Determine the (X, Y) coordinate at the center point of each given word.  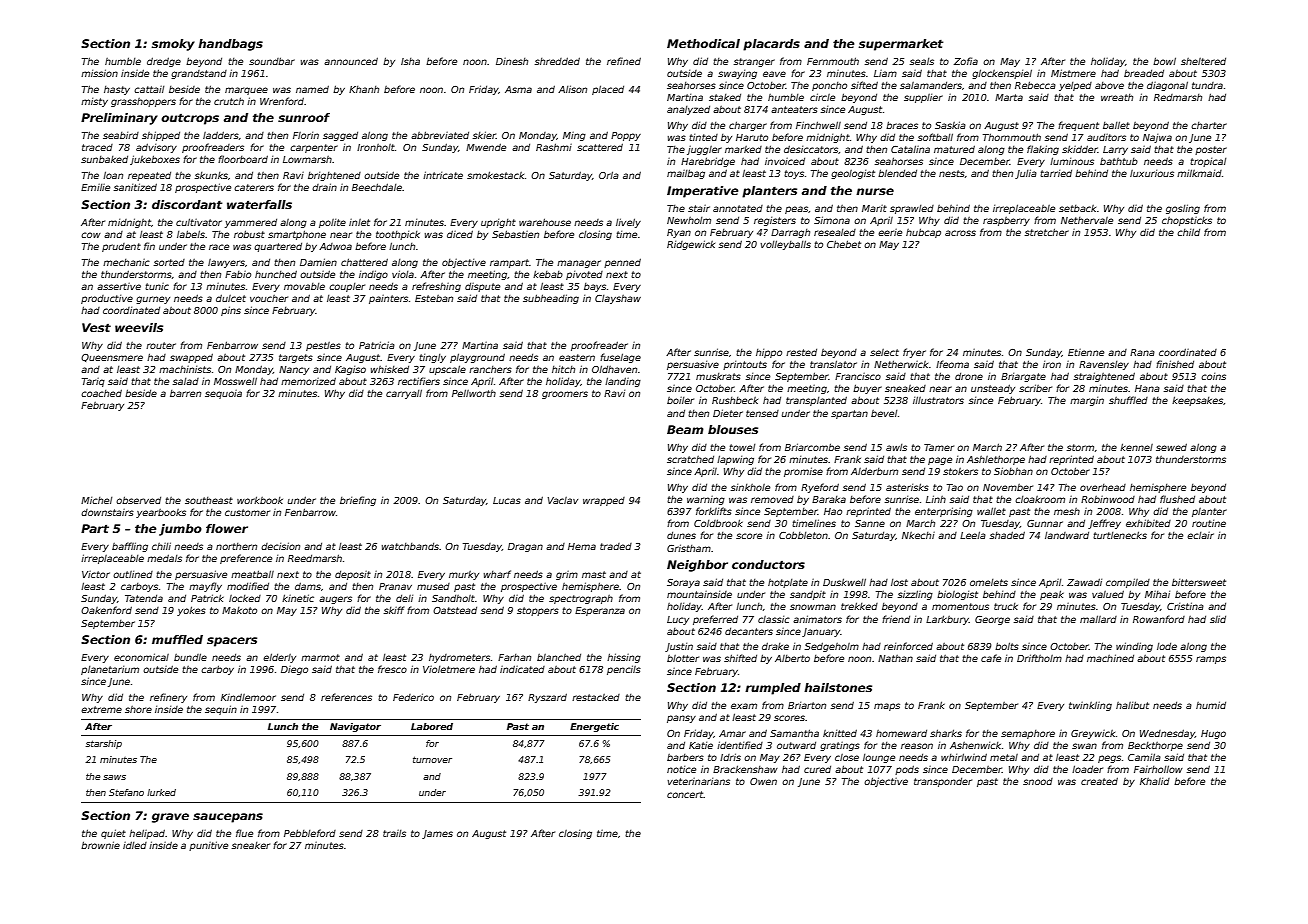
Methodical (703, 43)
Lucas (507, 500)
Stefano (126, 792)
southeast (209, 500)
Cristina (1185, 606)
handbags (230, 45)
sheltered (1203, 61)
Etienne (1086, 352)
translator (833, 364)
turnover (432, 759)
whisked (390, 369)
